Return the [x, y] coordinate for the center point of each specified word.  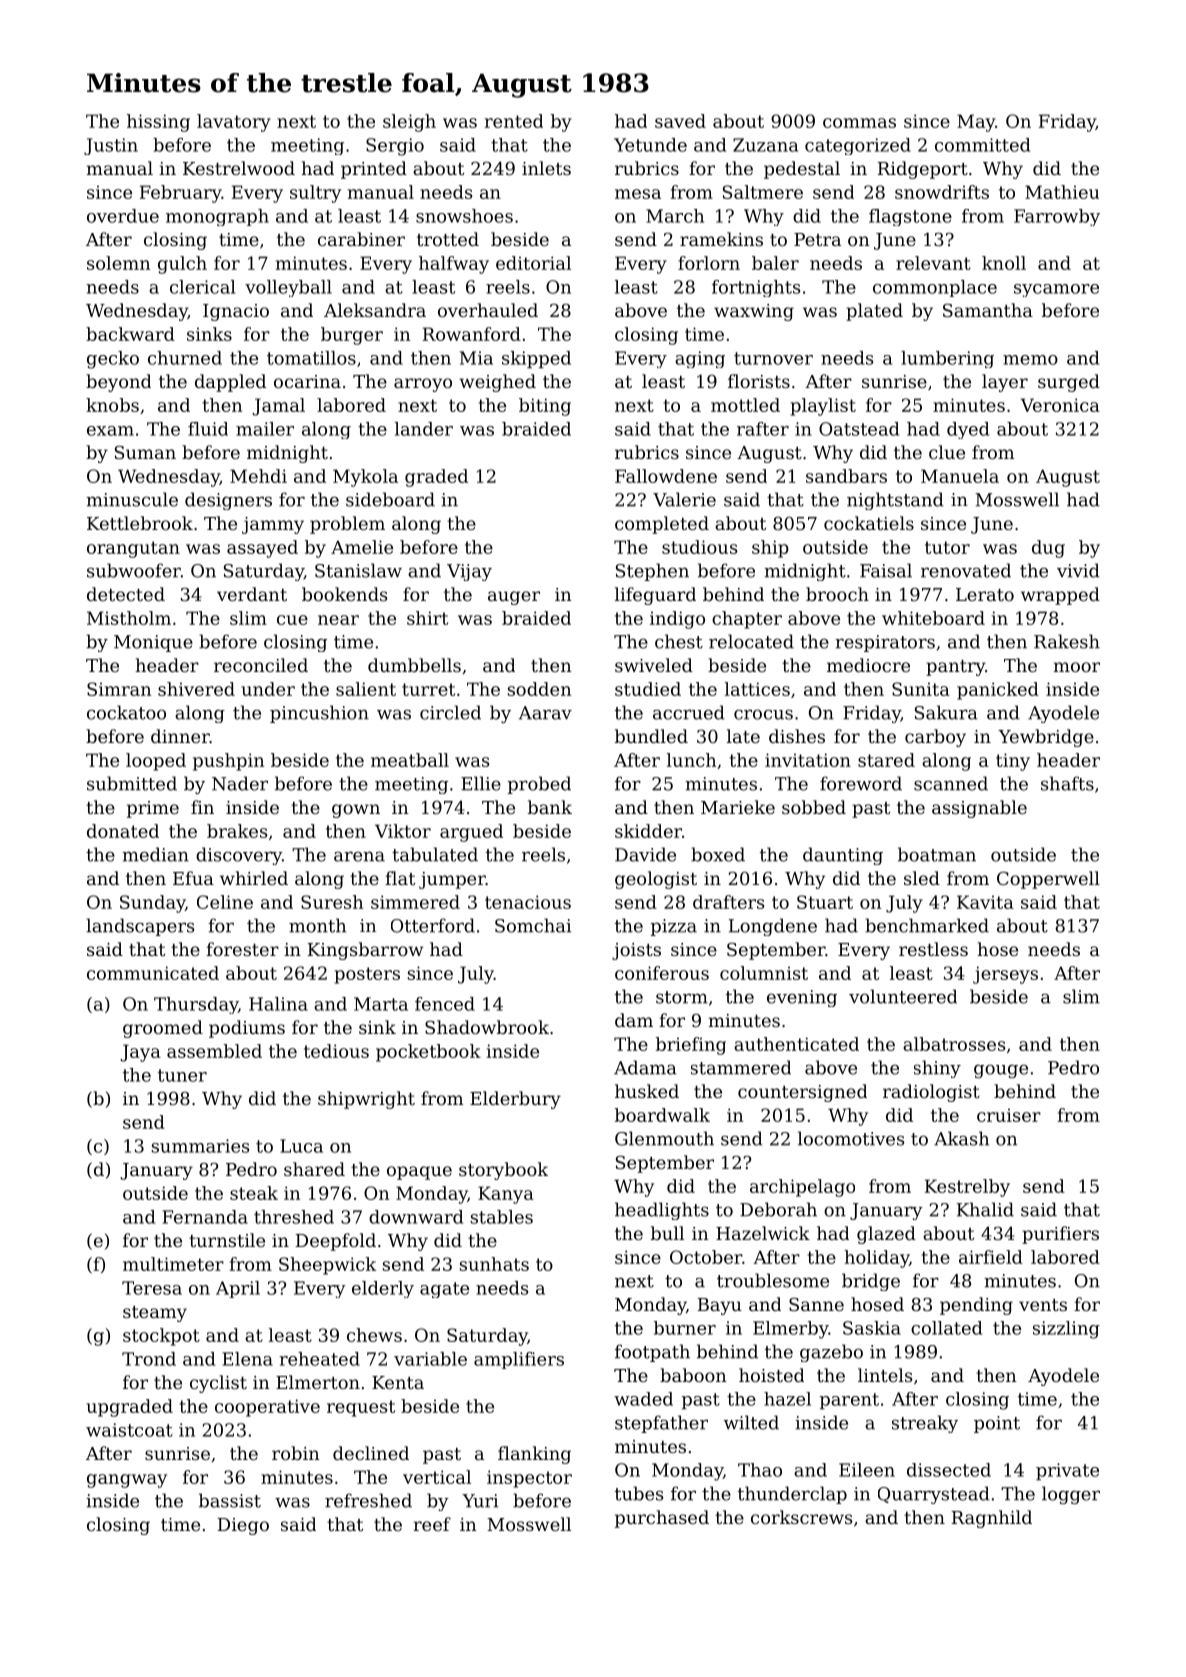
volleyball [288, 288]
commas [859, 123]
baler [775, 263]
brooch [837, 594]
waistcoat [129, 1430]
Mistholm [129, 618]
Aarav [545, 713]
